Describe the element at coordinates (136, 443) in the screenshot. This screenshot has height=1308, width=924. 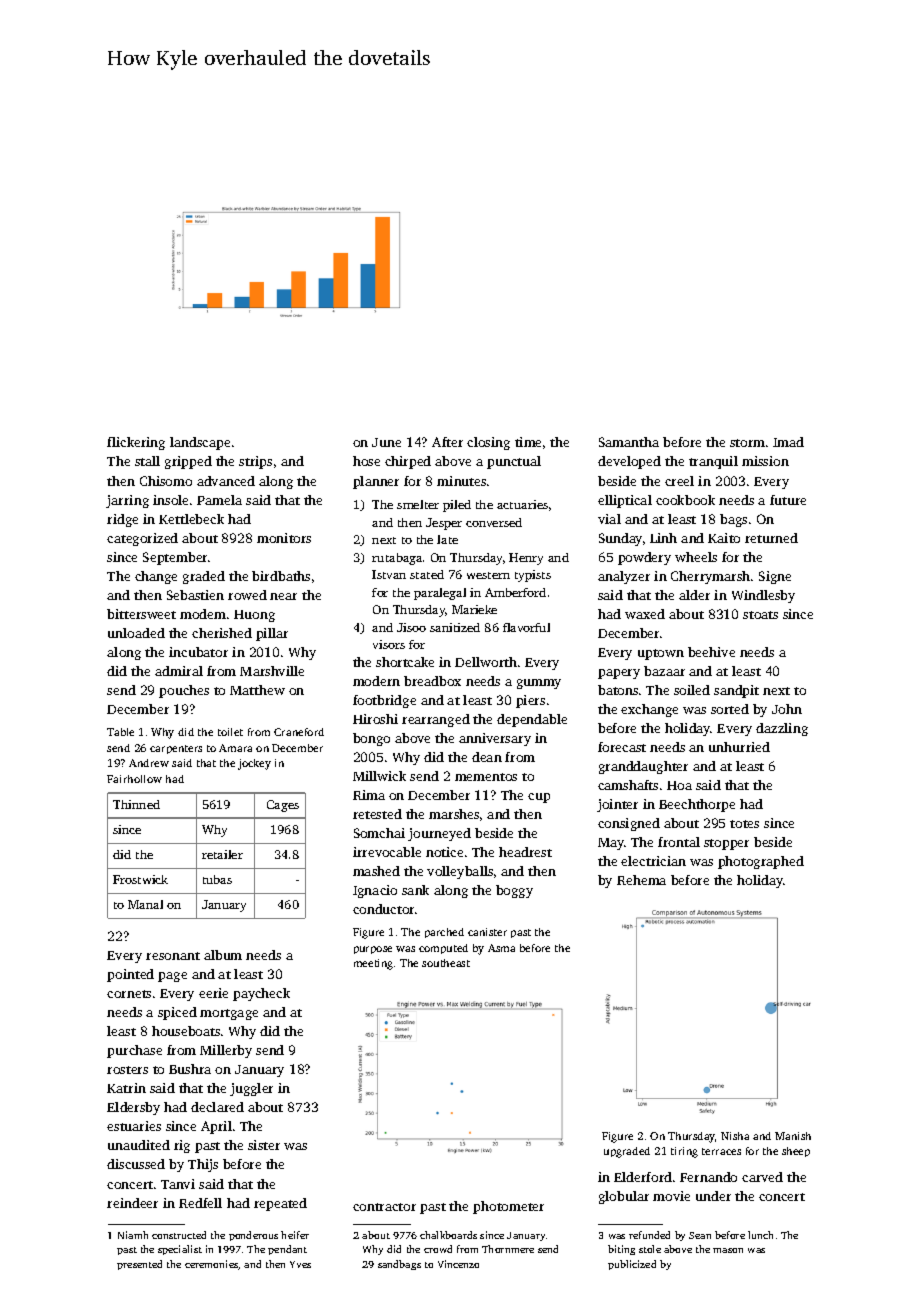
I see `flickering` at that location.
